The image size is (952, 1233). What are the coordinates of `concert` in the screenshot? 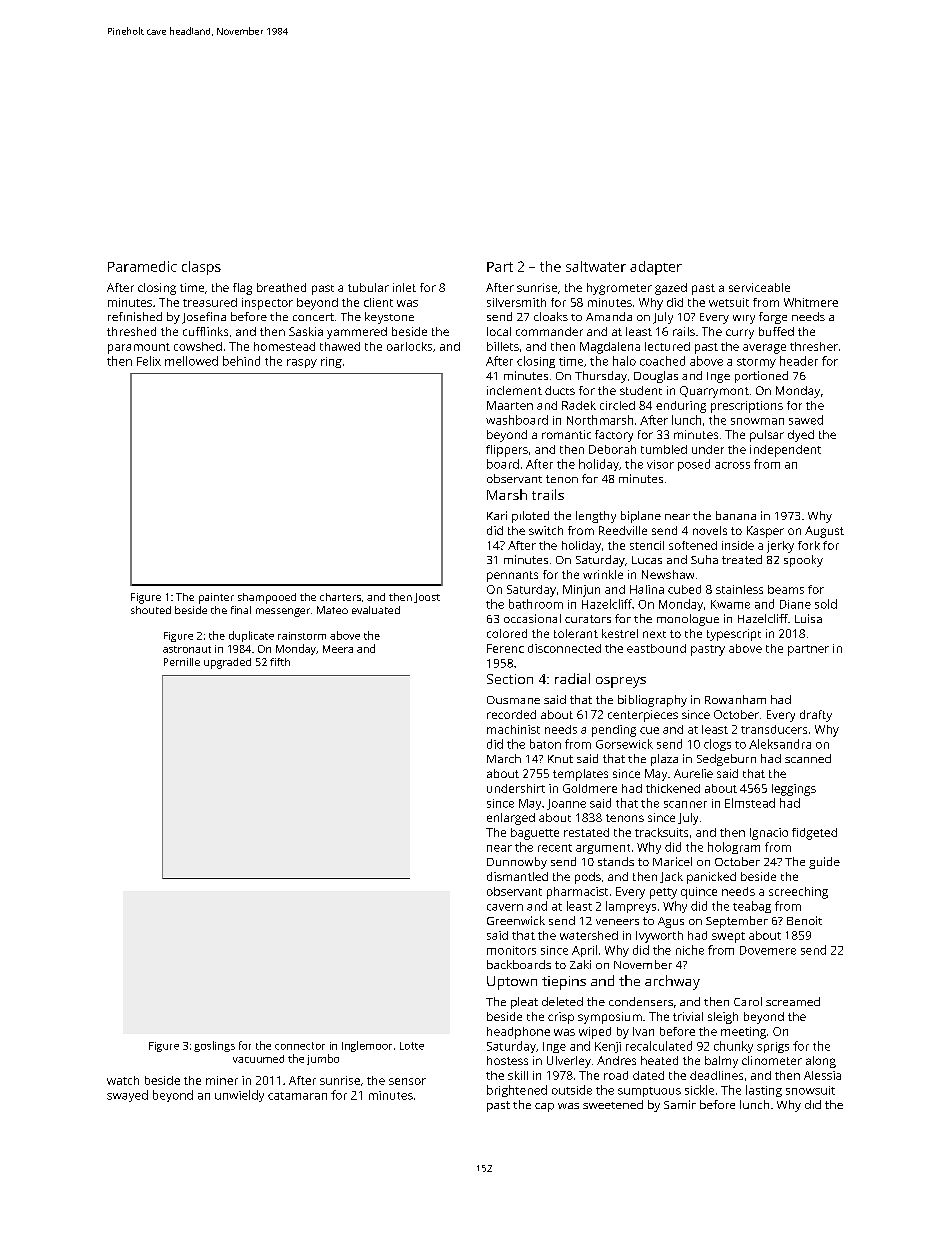 It's located at (313, 317).
